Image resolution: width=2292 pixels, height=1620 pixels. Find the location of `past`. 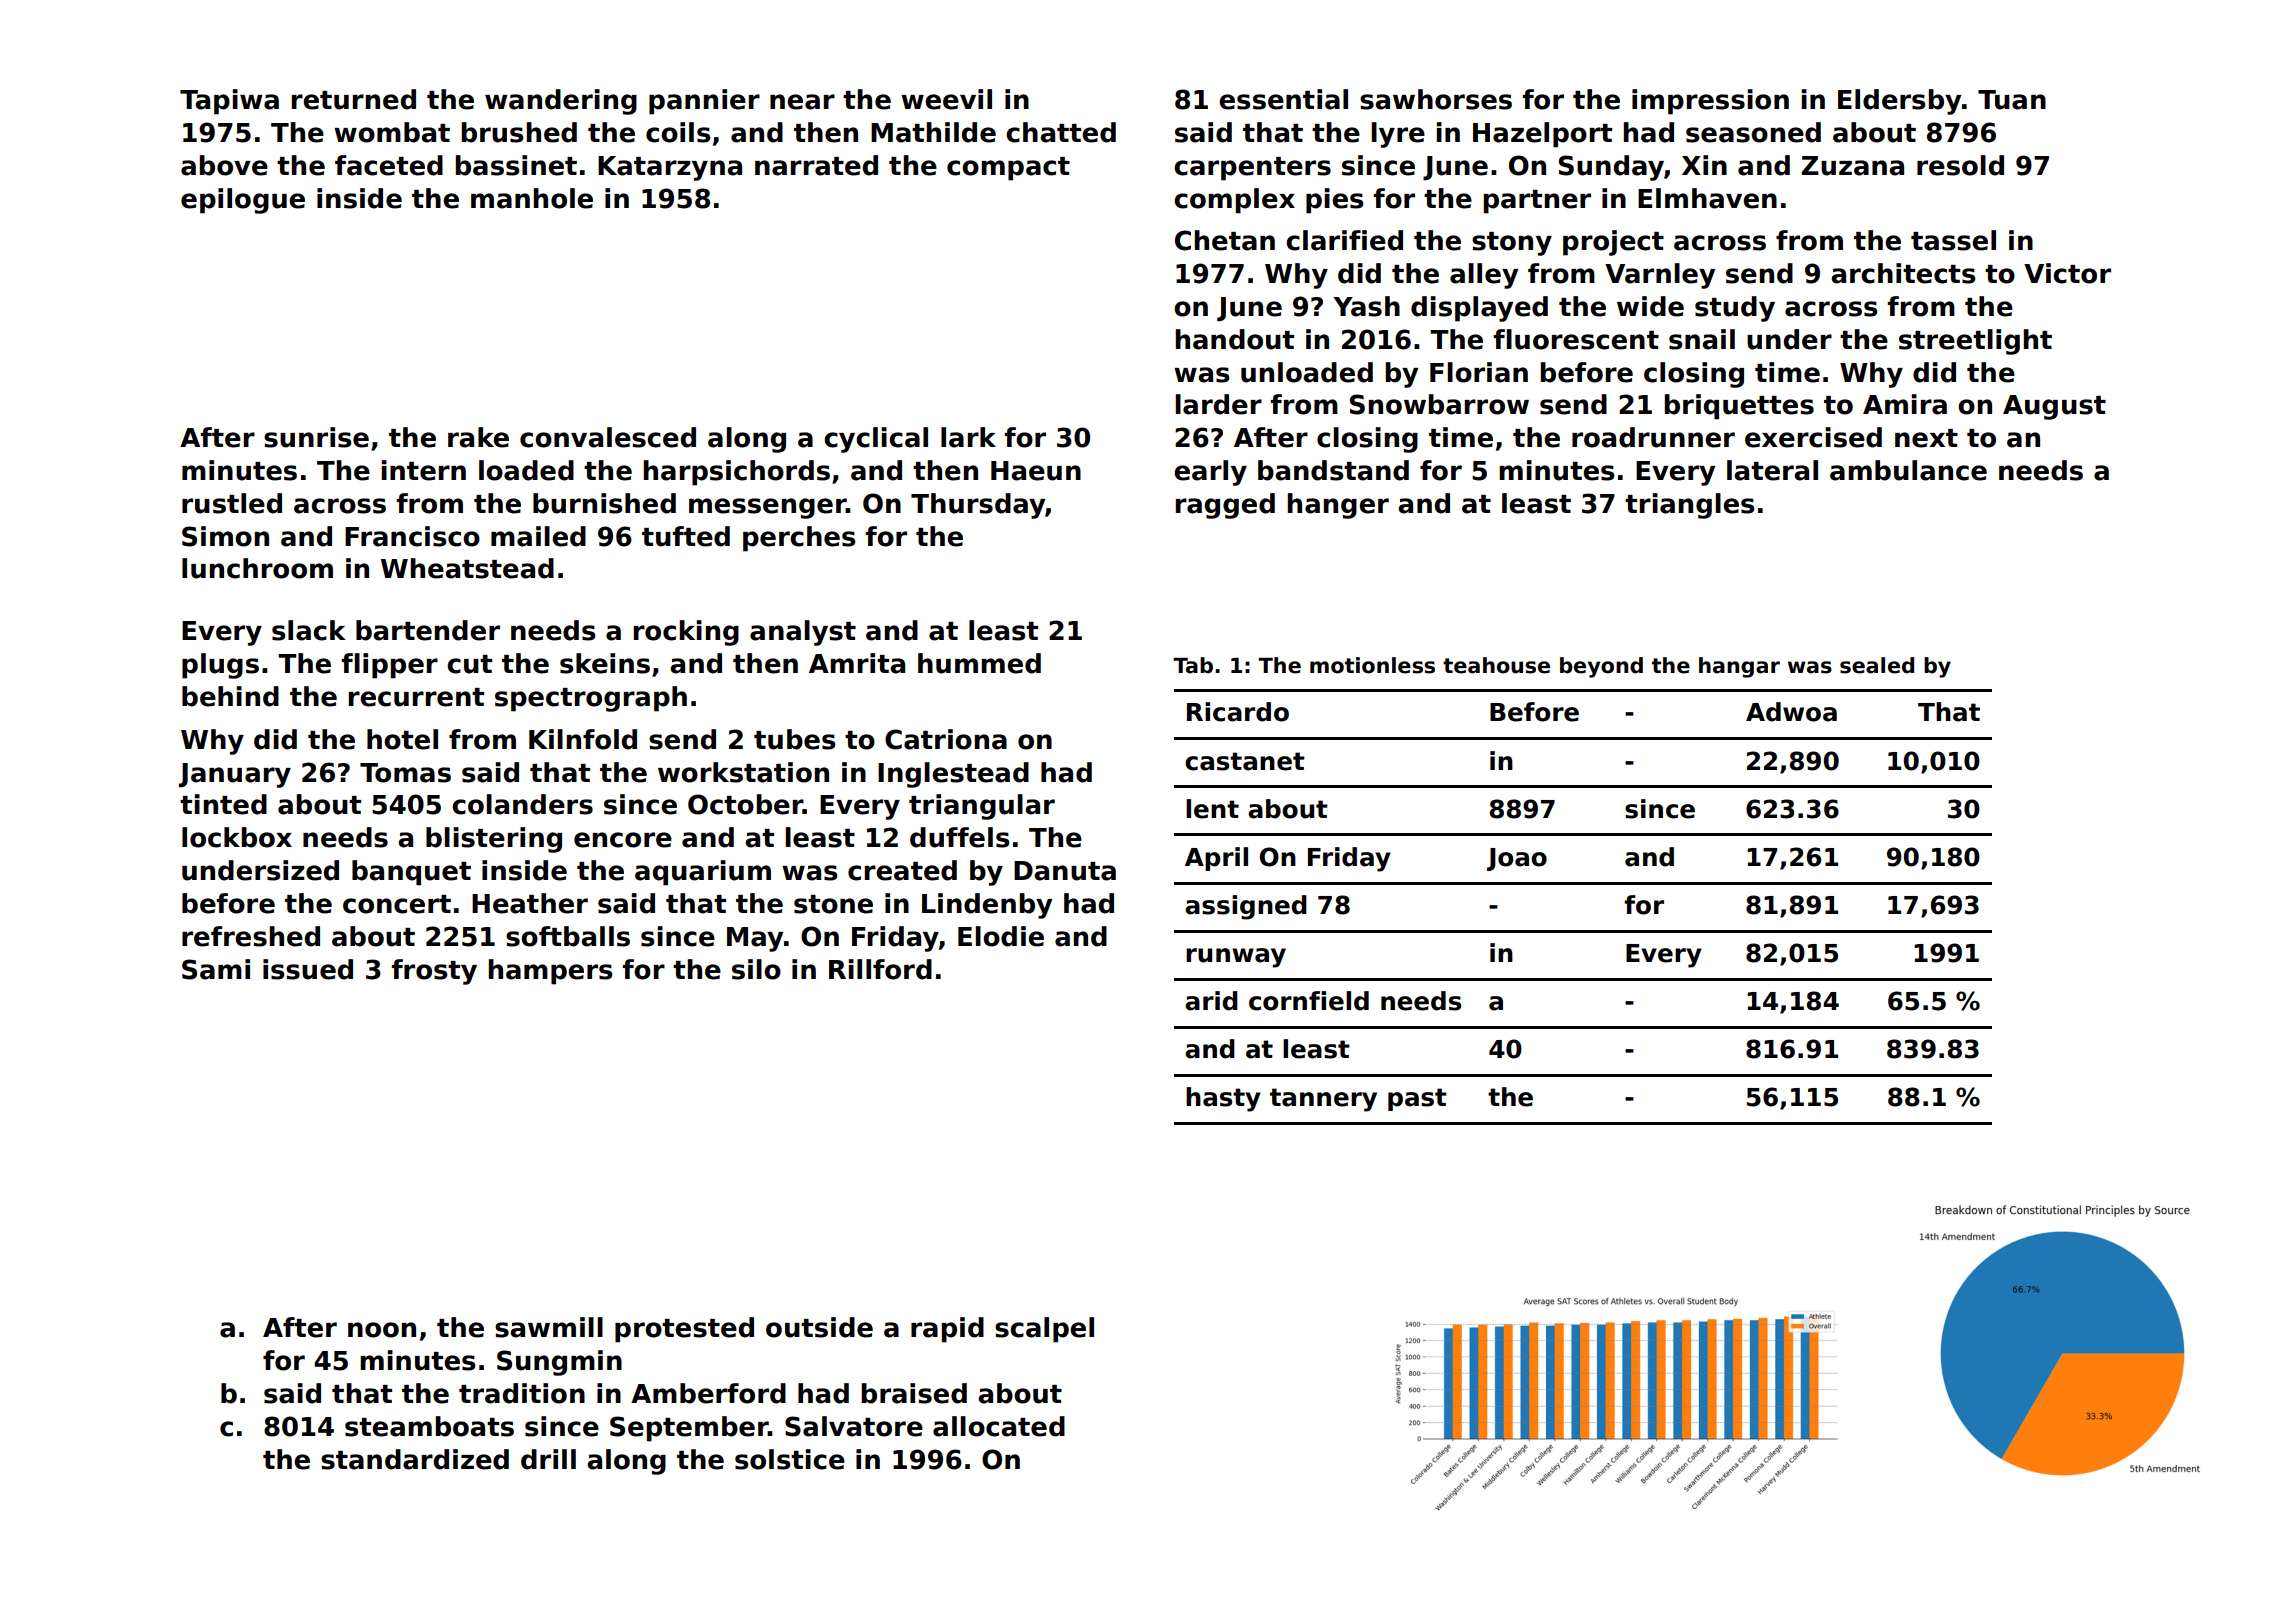

past is located at coordinates (1417, 1099).
